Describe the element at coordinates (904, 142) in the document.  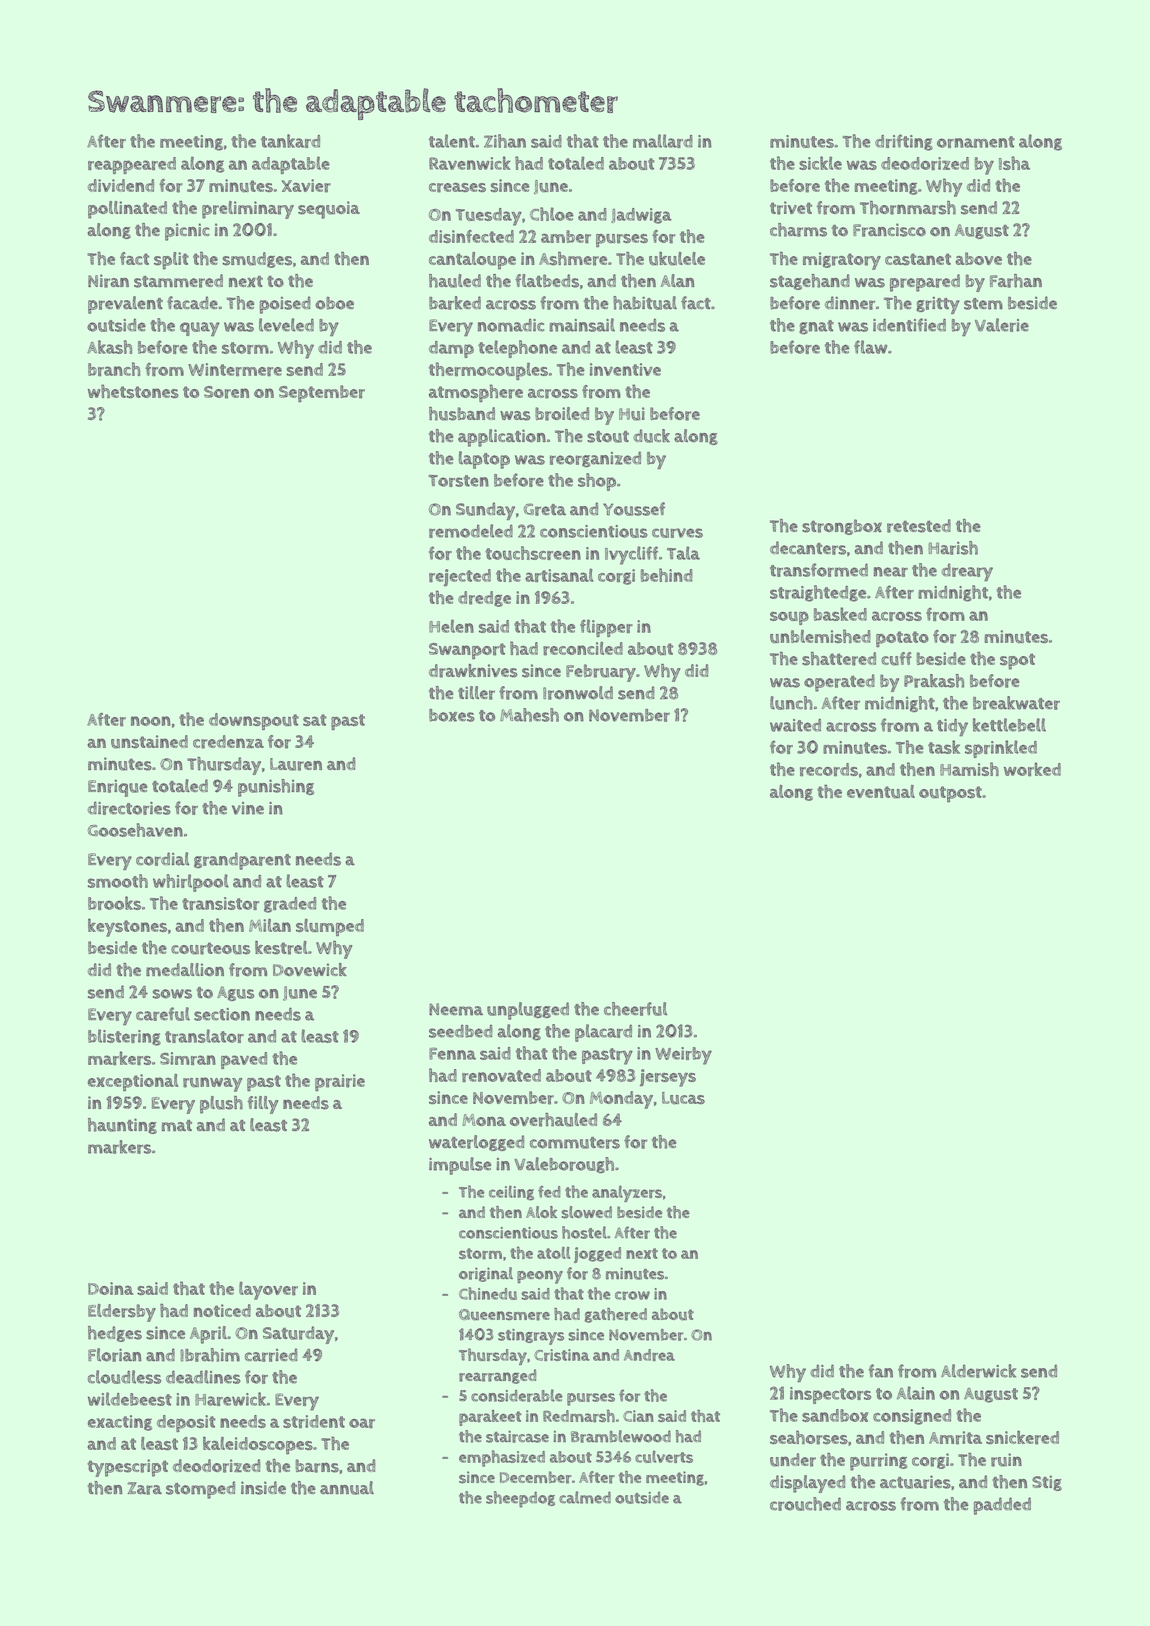
I see `drifting` at that location.
